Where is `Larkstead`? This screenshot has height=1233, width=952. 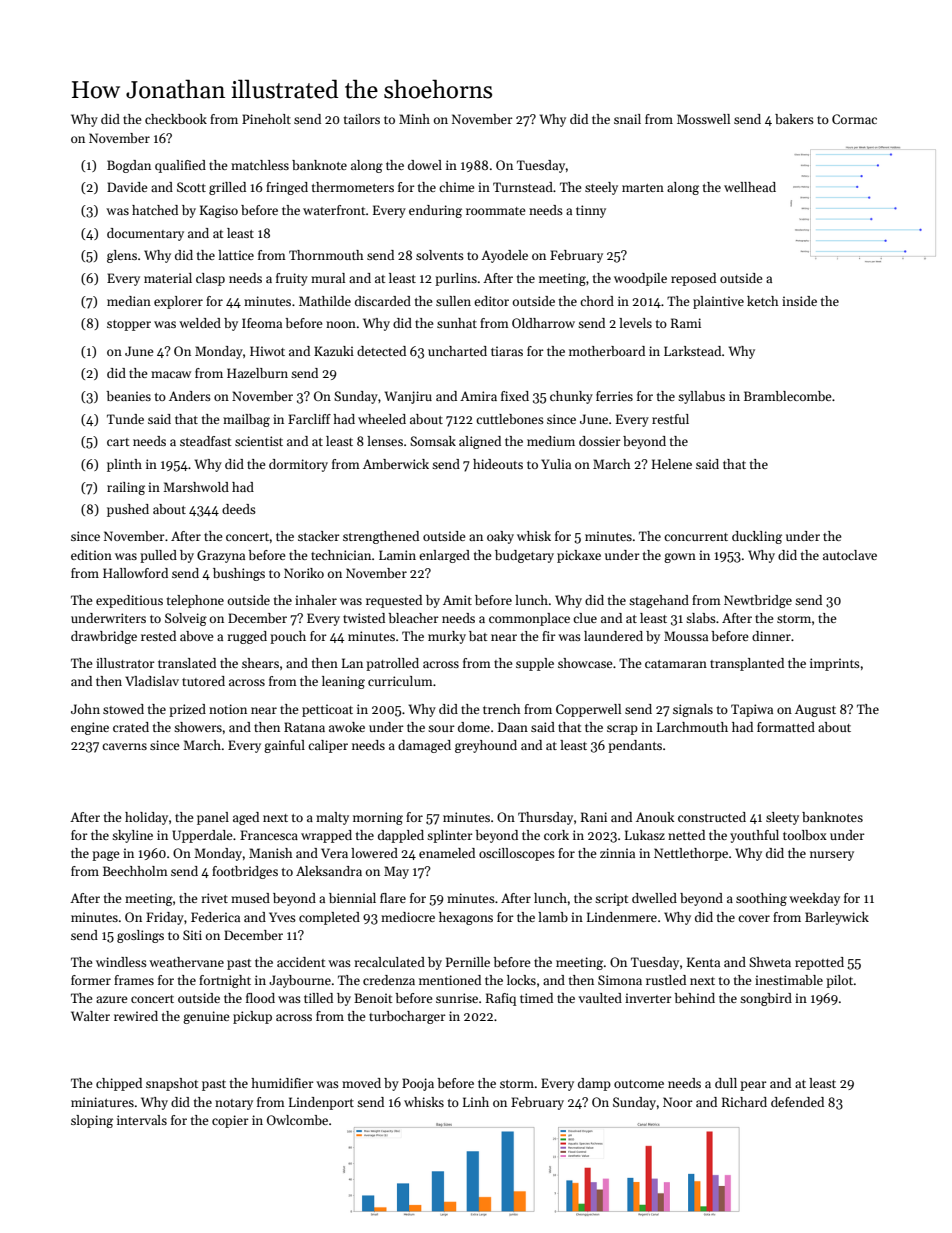 Larkstead is located at coordinates (692, 351).
